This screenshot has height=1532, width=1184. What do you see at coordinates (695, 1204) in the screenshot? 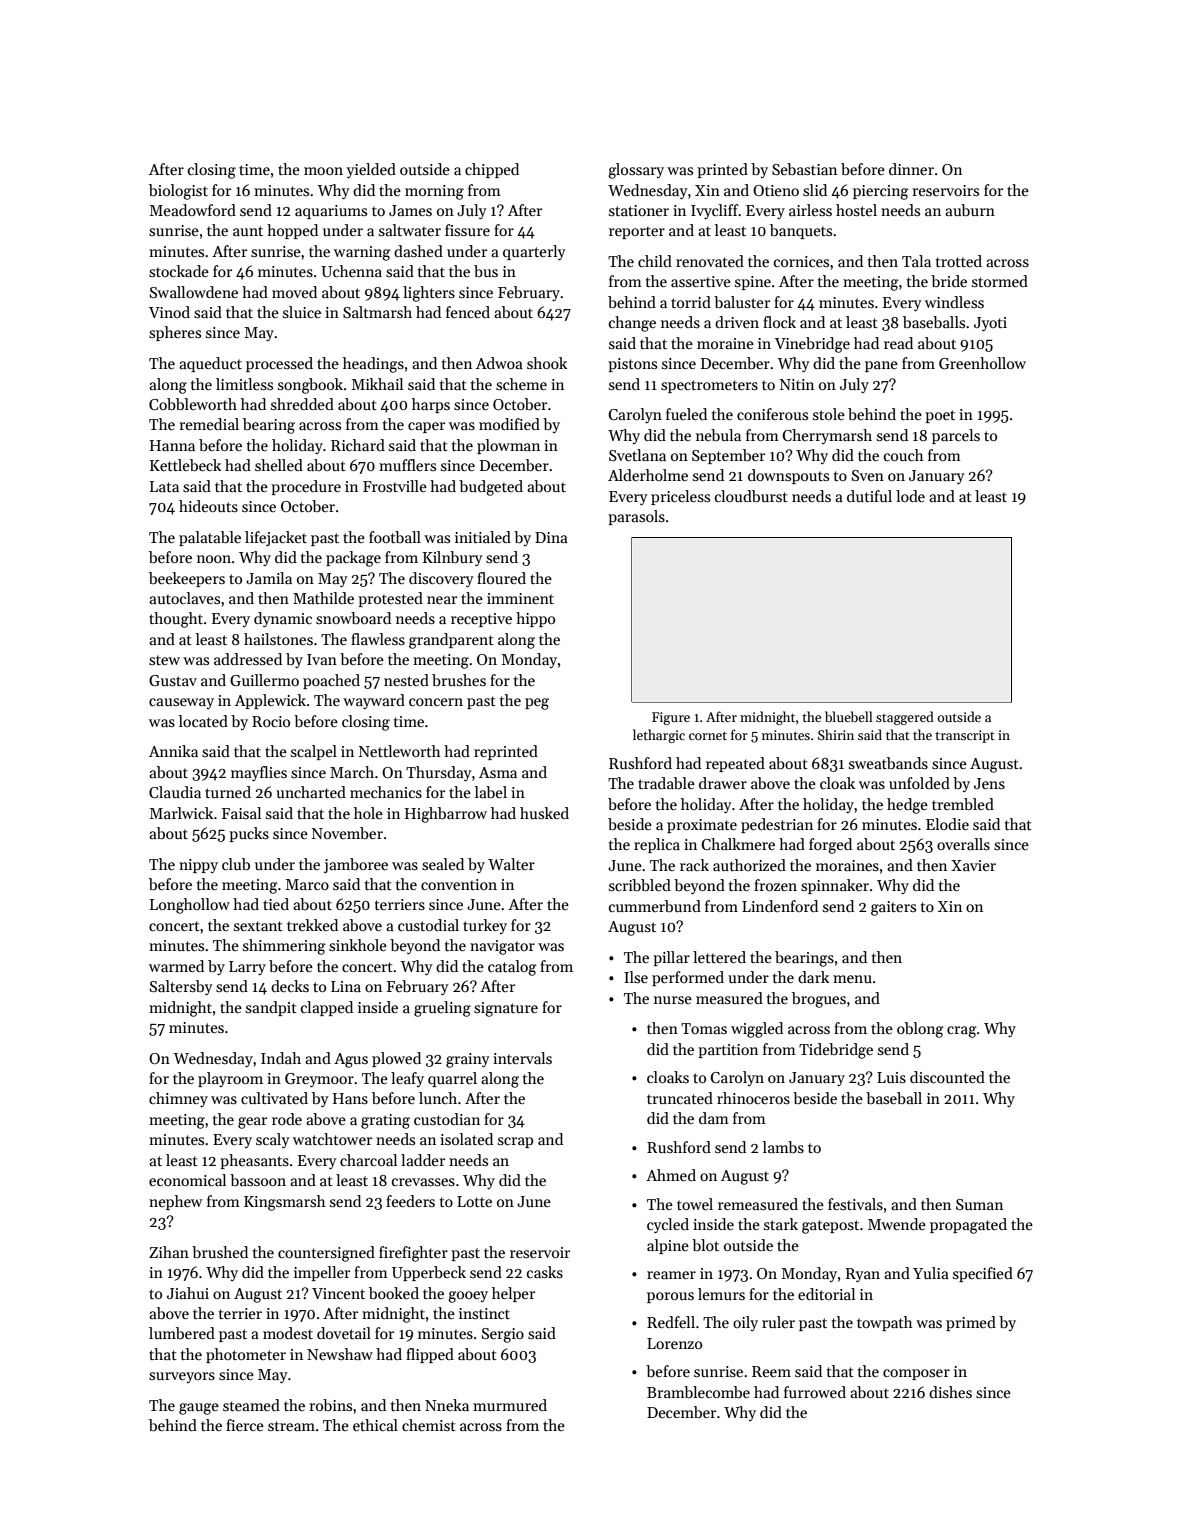
I see `towel` at bounding box center [695, 1204].
